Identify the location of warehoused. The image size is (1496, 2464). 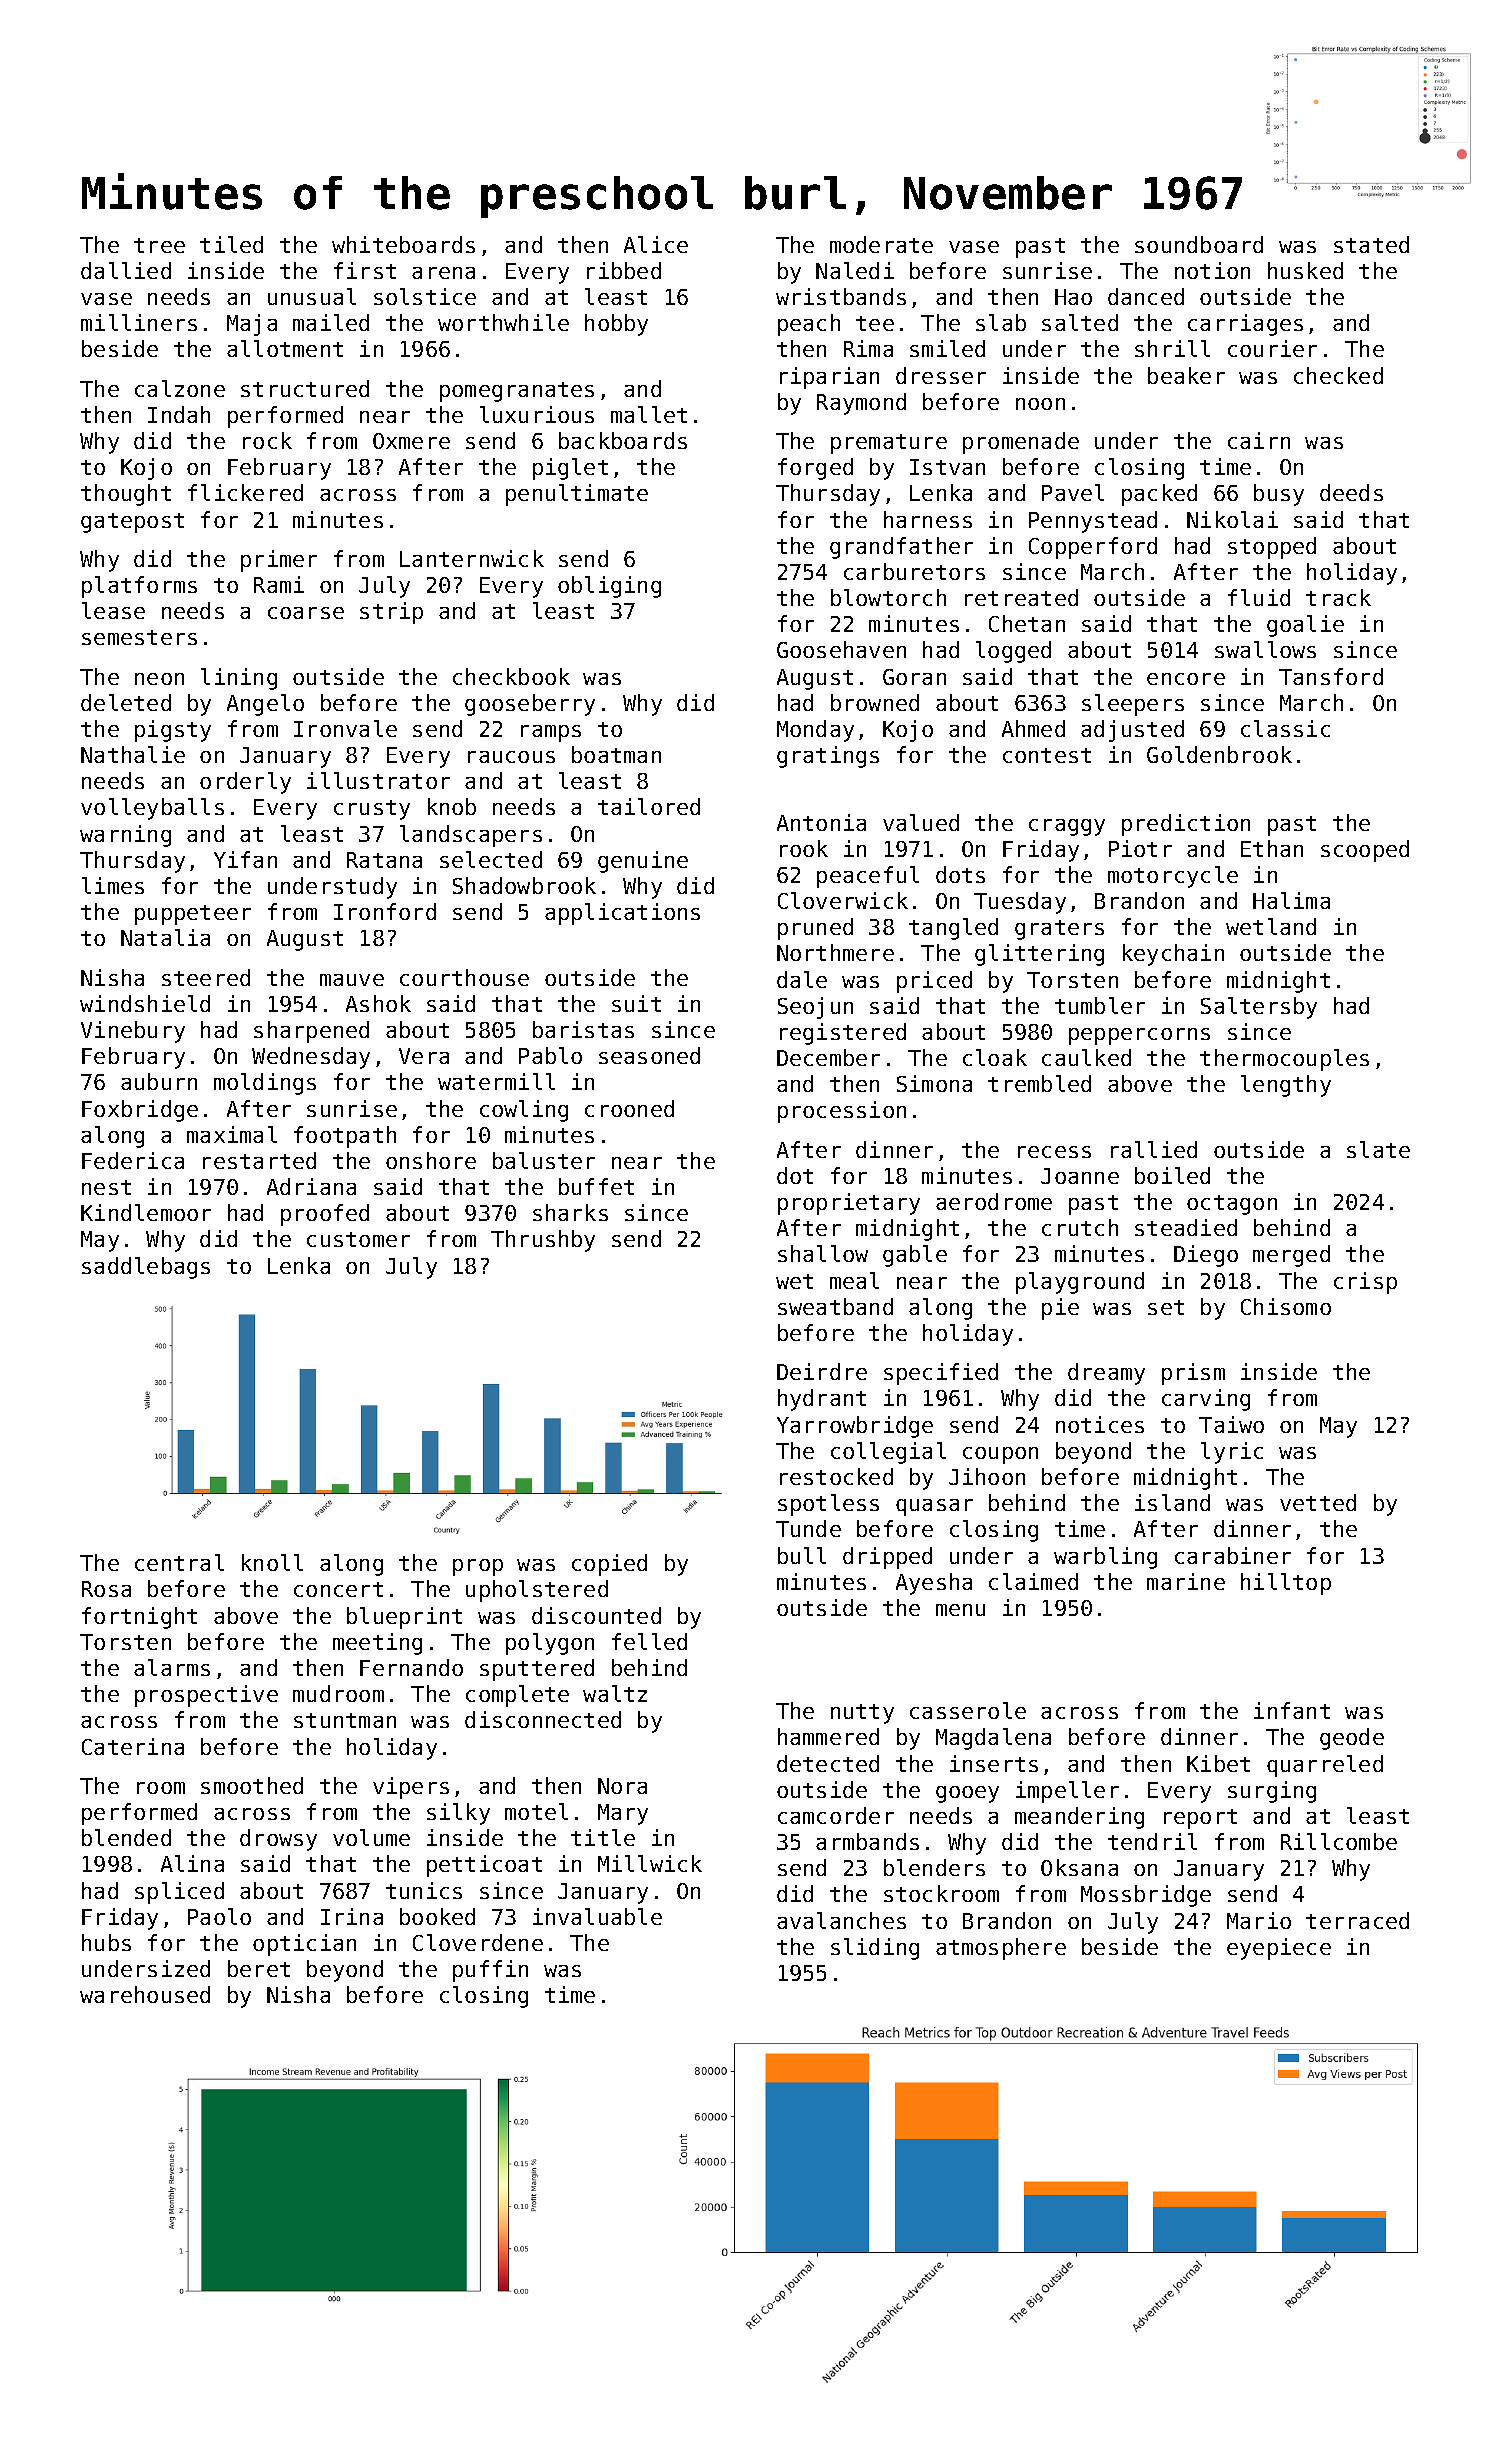
(145, 1994).
